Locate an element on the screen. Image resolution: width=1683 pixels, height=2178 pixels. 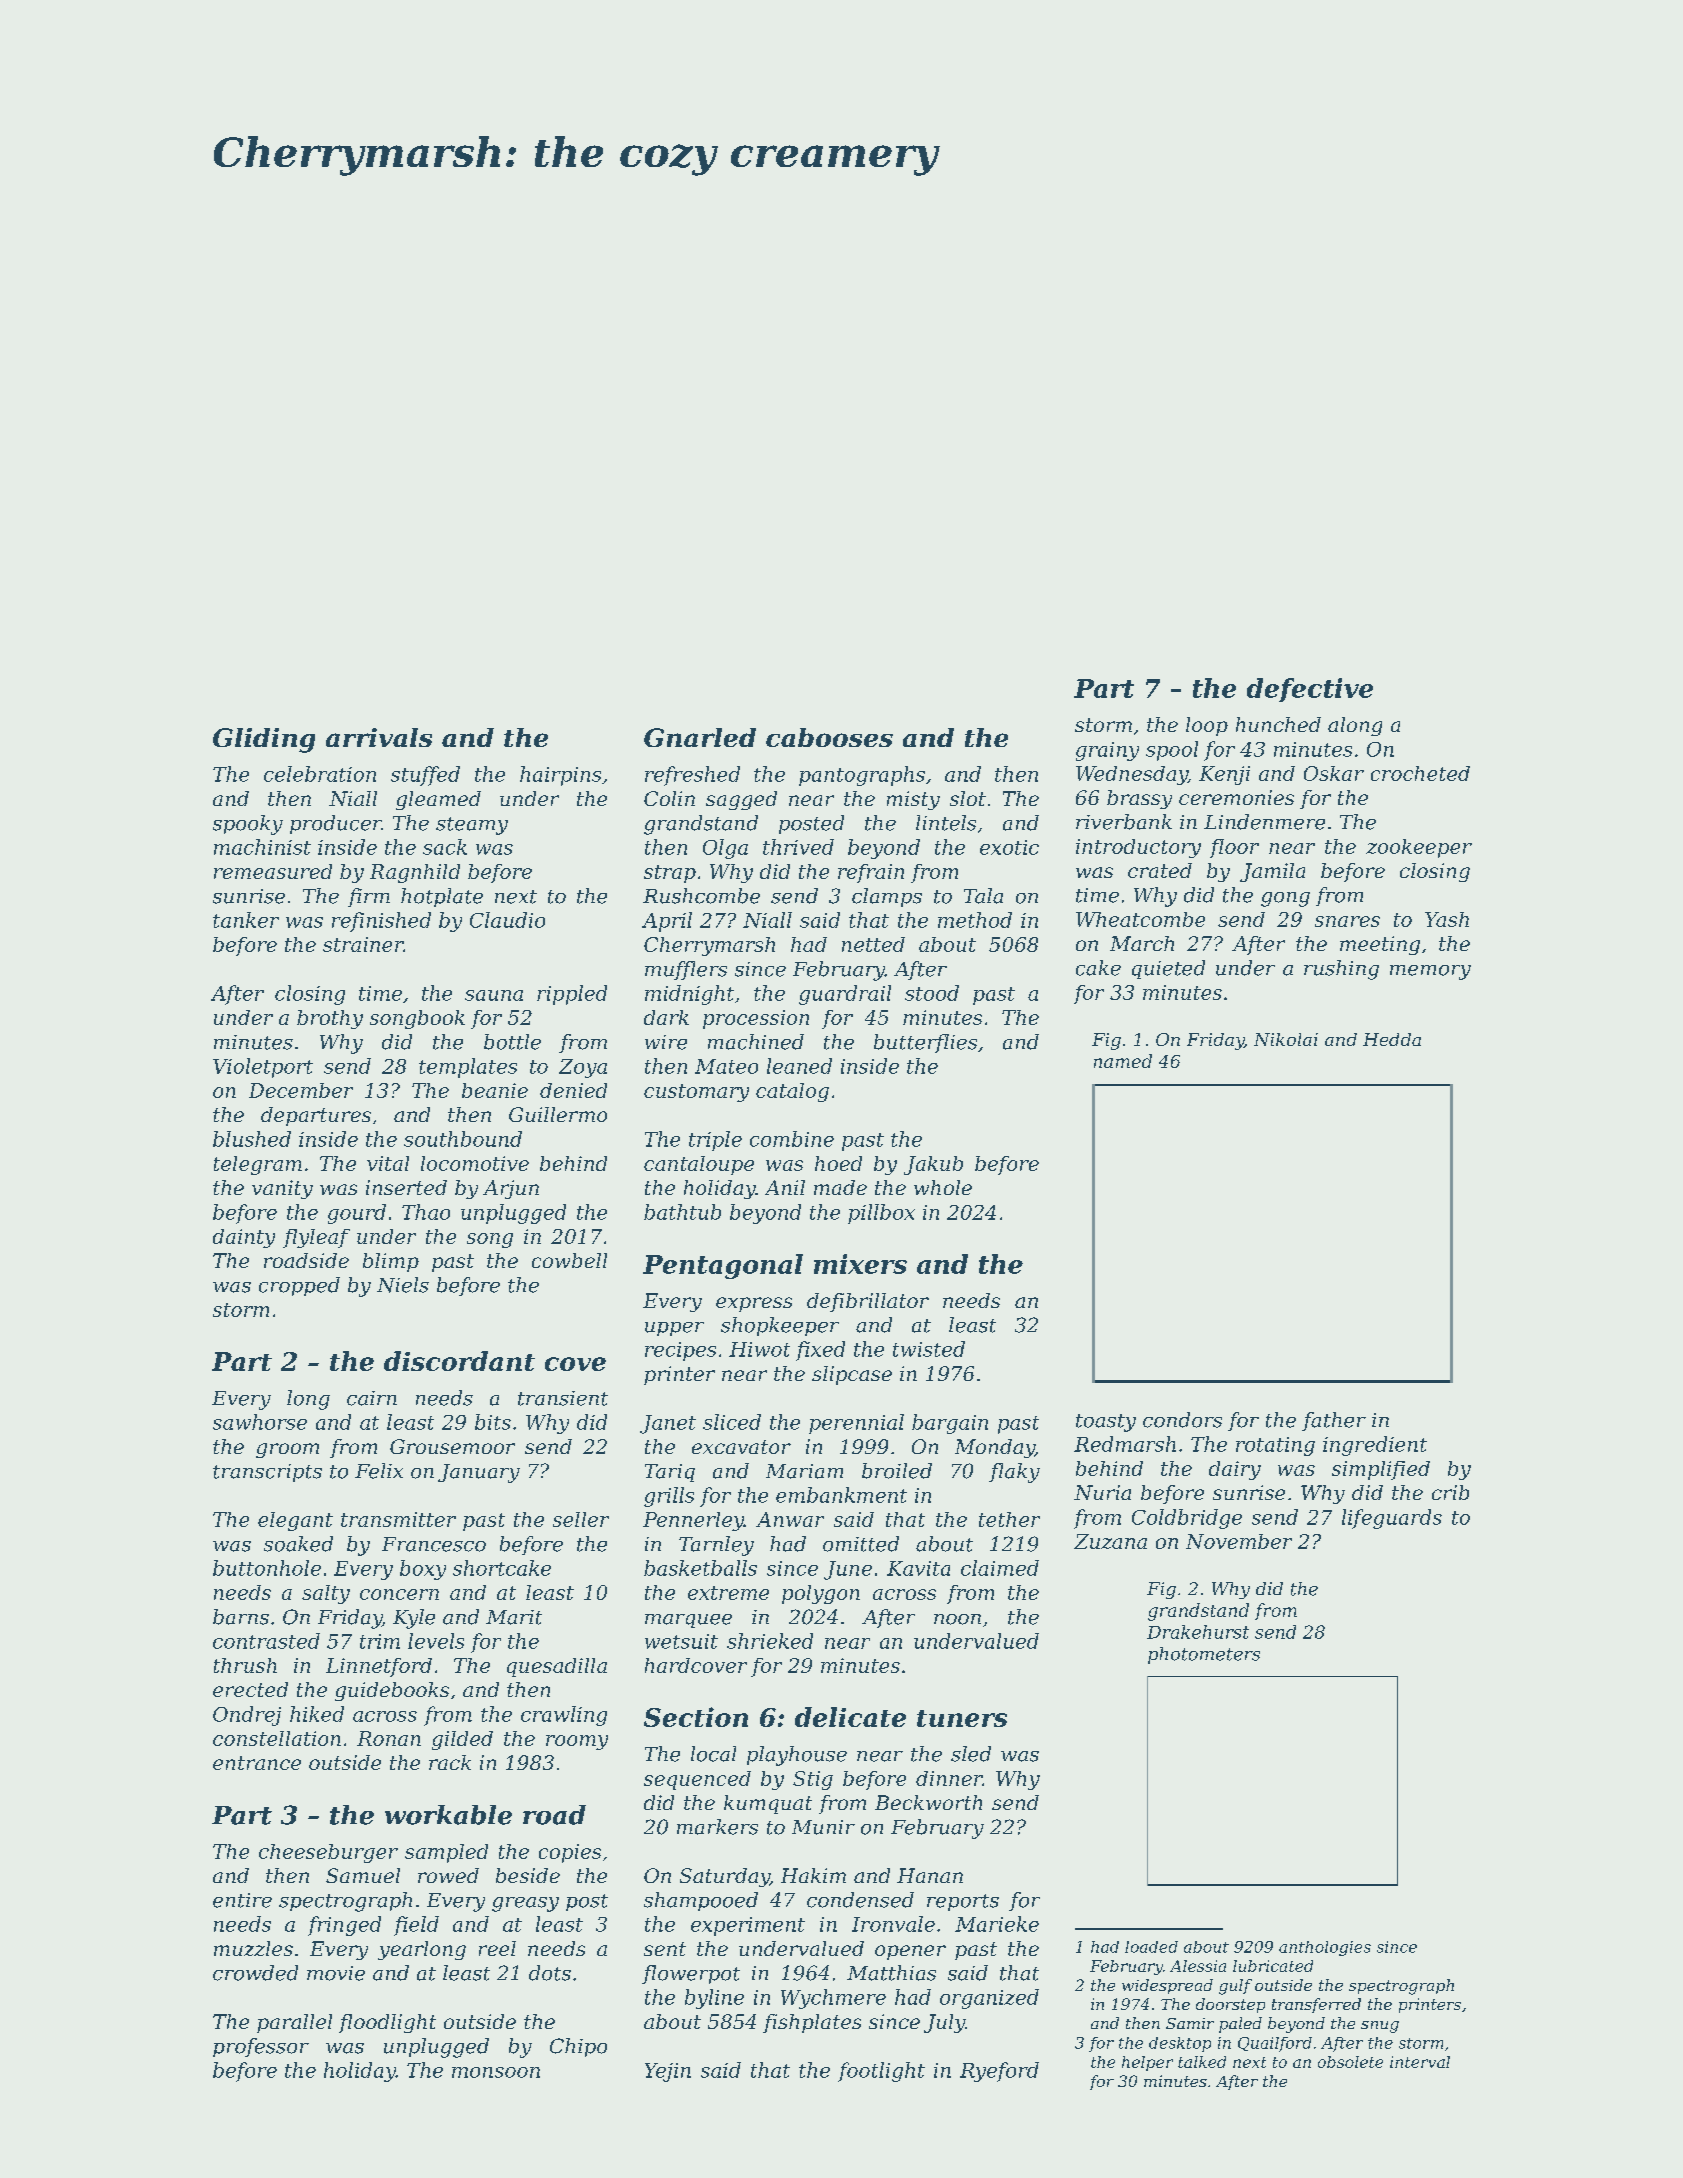
beside is located at coordinates (528, 1875).
